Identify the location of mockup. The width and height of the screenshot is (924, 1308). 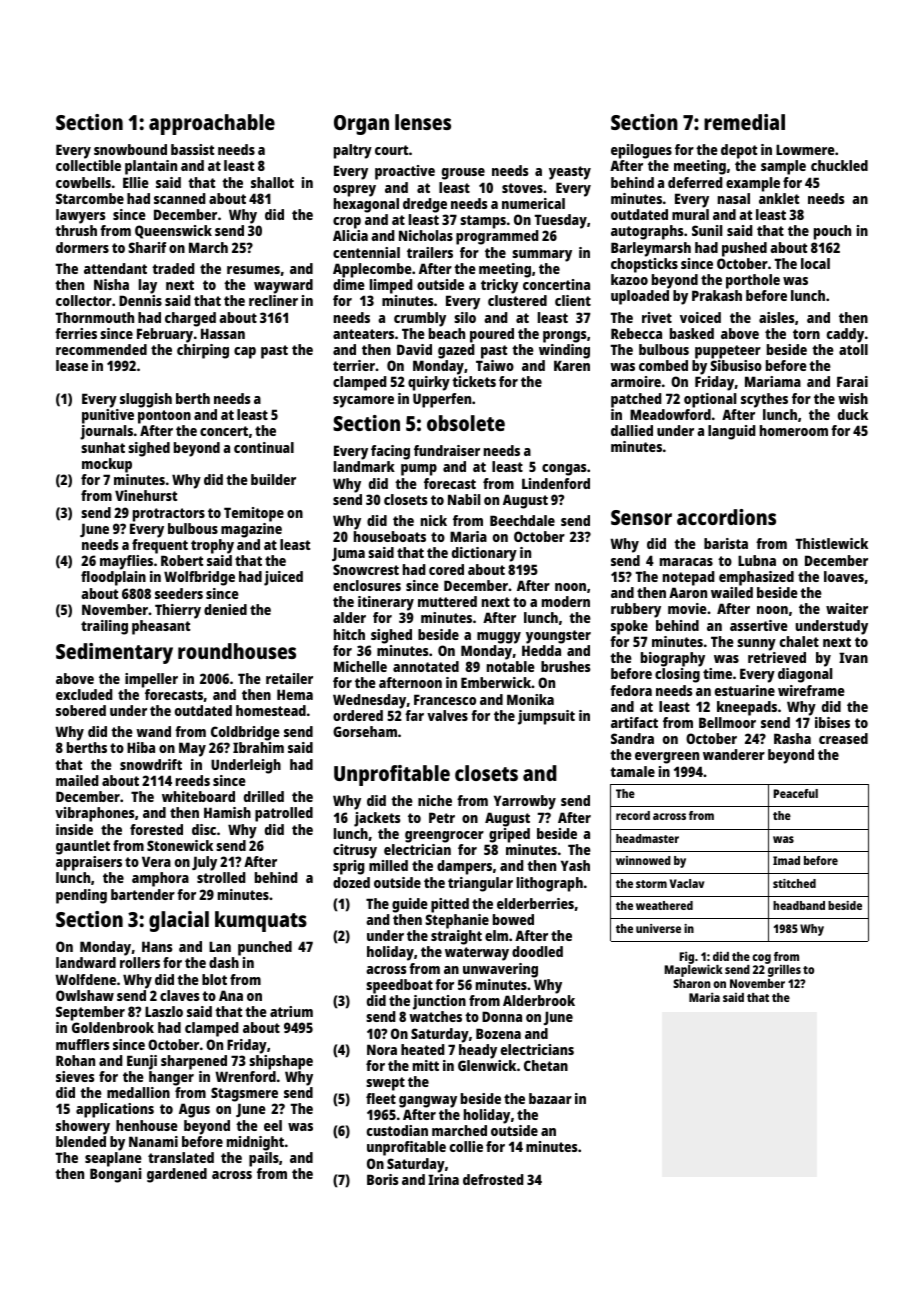
(107, 465).
